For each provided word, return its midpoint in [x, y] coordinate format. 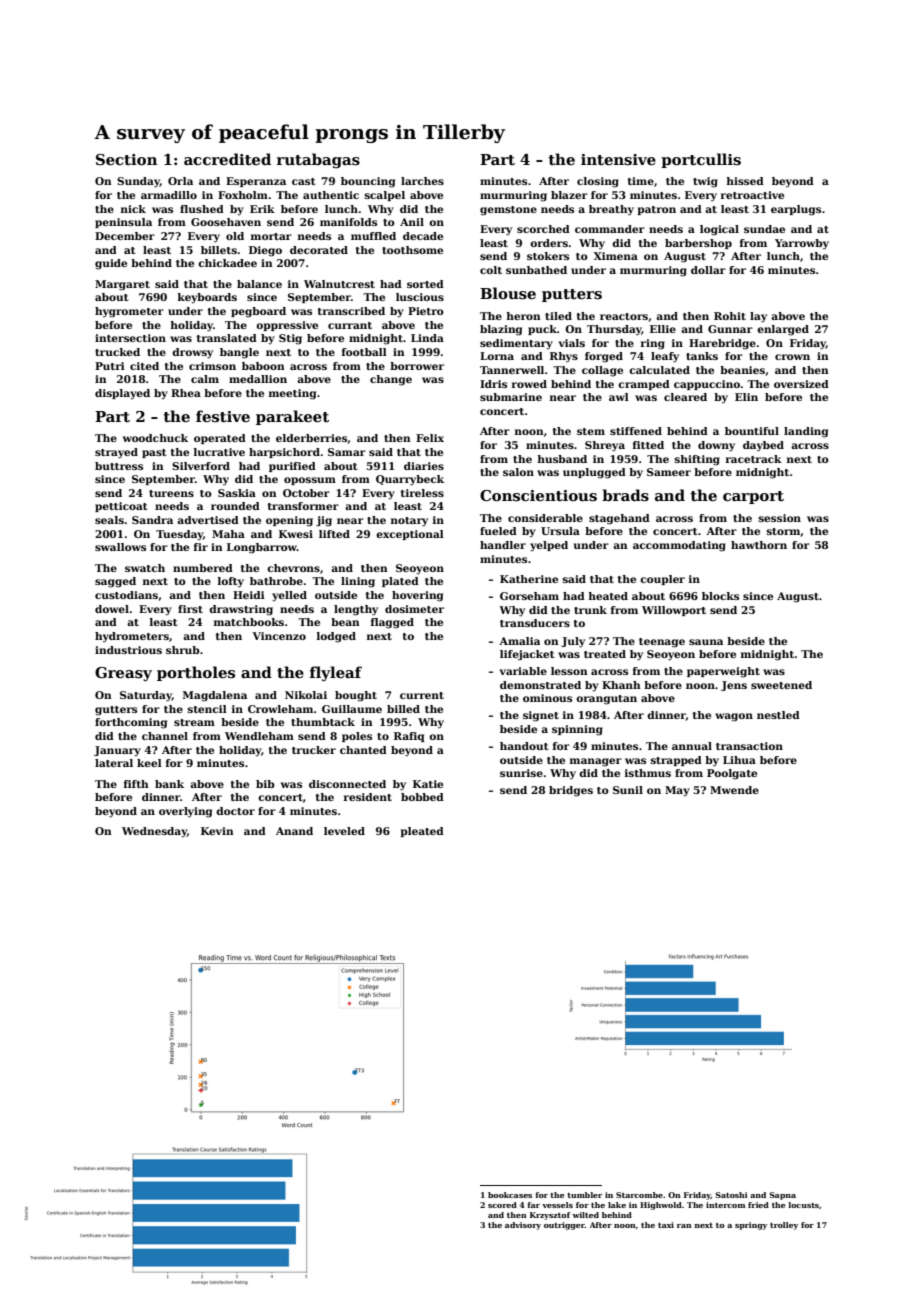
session [780, 518]
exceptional [410, 535]
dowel [112, 609]
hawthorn [759, 545]
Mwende [734, 790]
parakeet [292, 417]
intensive [618, 159]
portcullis [701, 160]
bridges [571, 791]
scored [502, 1205]
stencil [207, 709]
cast [304, 181]
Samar [347, 452]
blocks [720, 596]
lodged [336, 637]
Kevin [217, 831]
